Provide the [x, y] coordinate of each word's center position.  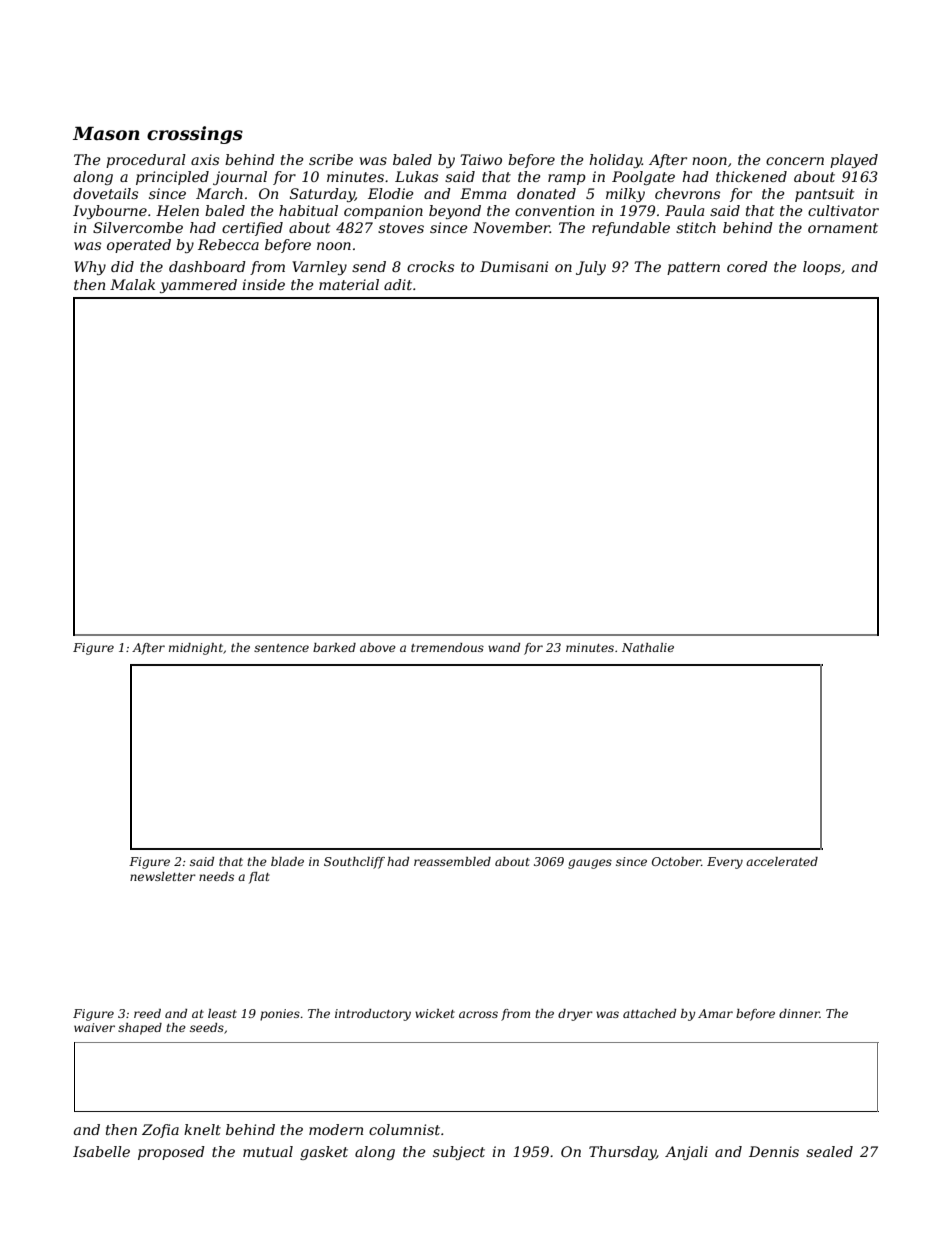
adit [398, 284]
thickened [751, 176]
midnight [196, 649]
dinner [799, 1013]
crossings [195, 135]
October [676, 861]
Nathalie [648, 647]
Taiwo [481, 159]
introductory [373, 1015]
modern [336, 1129]
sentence [281, 648]
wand [504, 647]
